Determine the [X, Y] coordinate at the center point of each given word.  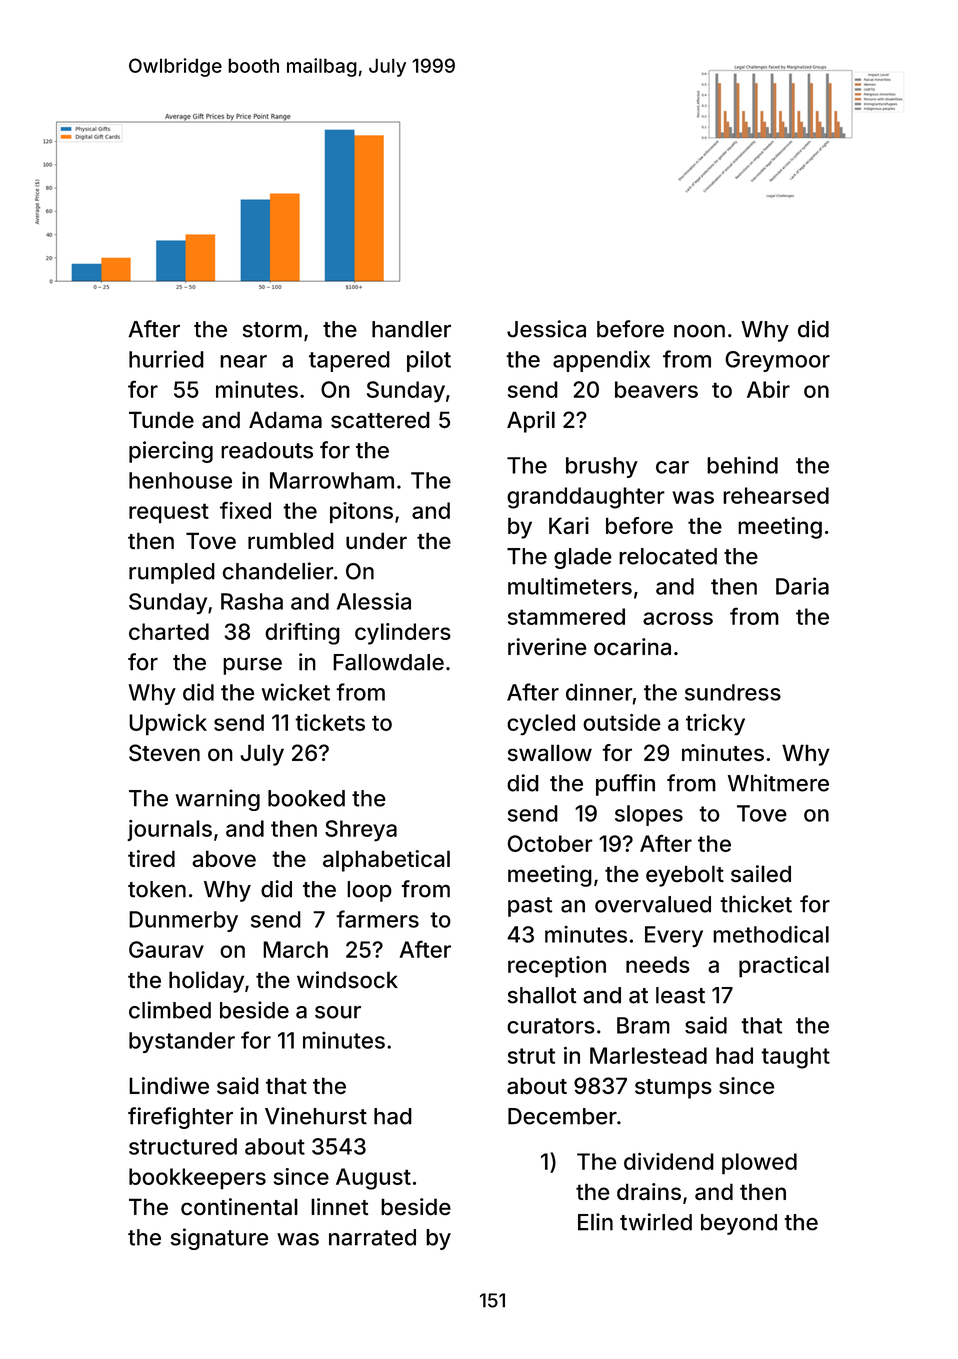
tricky [715, 724]
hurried [166, 359]
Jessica [546, 329]
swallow [550, 752]
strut [531, 1056]
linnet [339, 1207]
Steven [164, 753]
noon [699, 331]
